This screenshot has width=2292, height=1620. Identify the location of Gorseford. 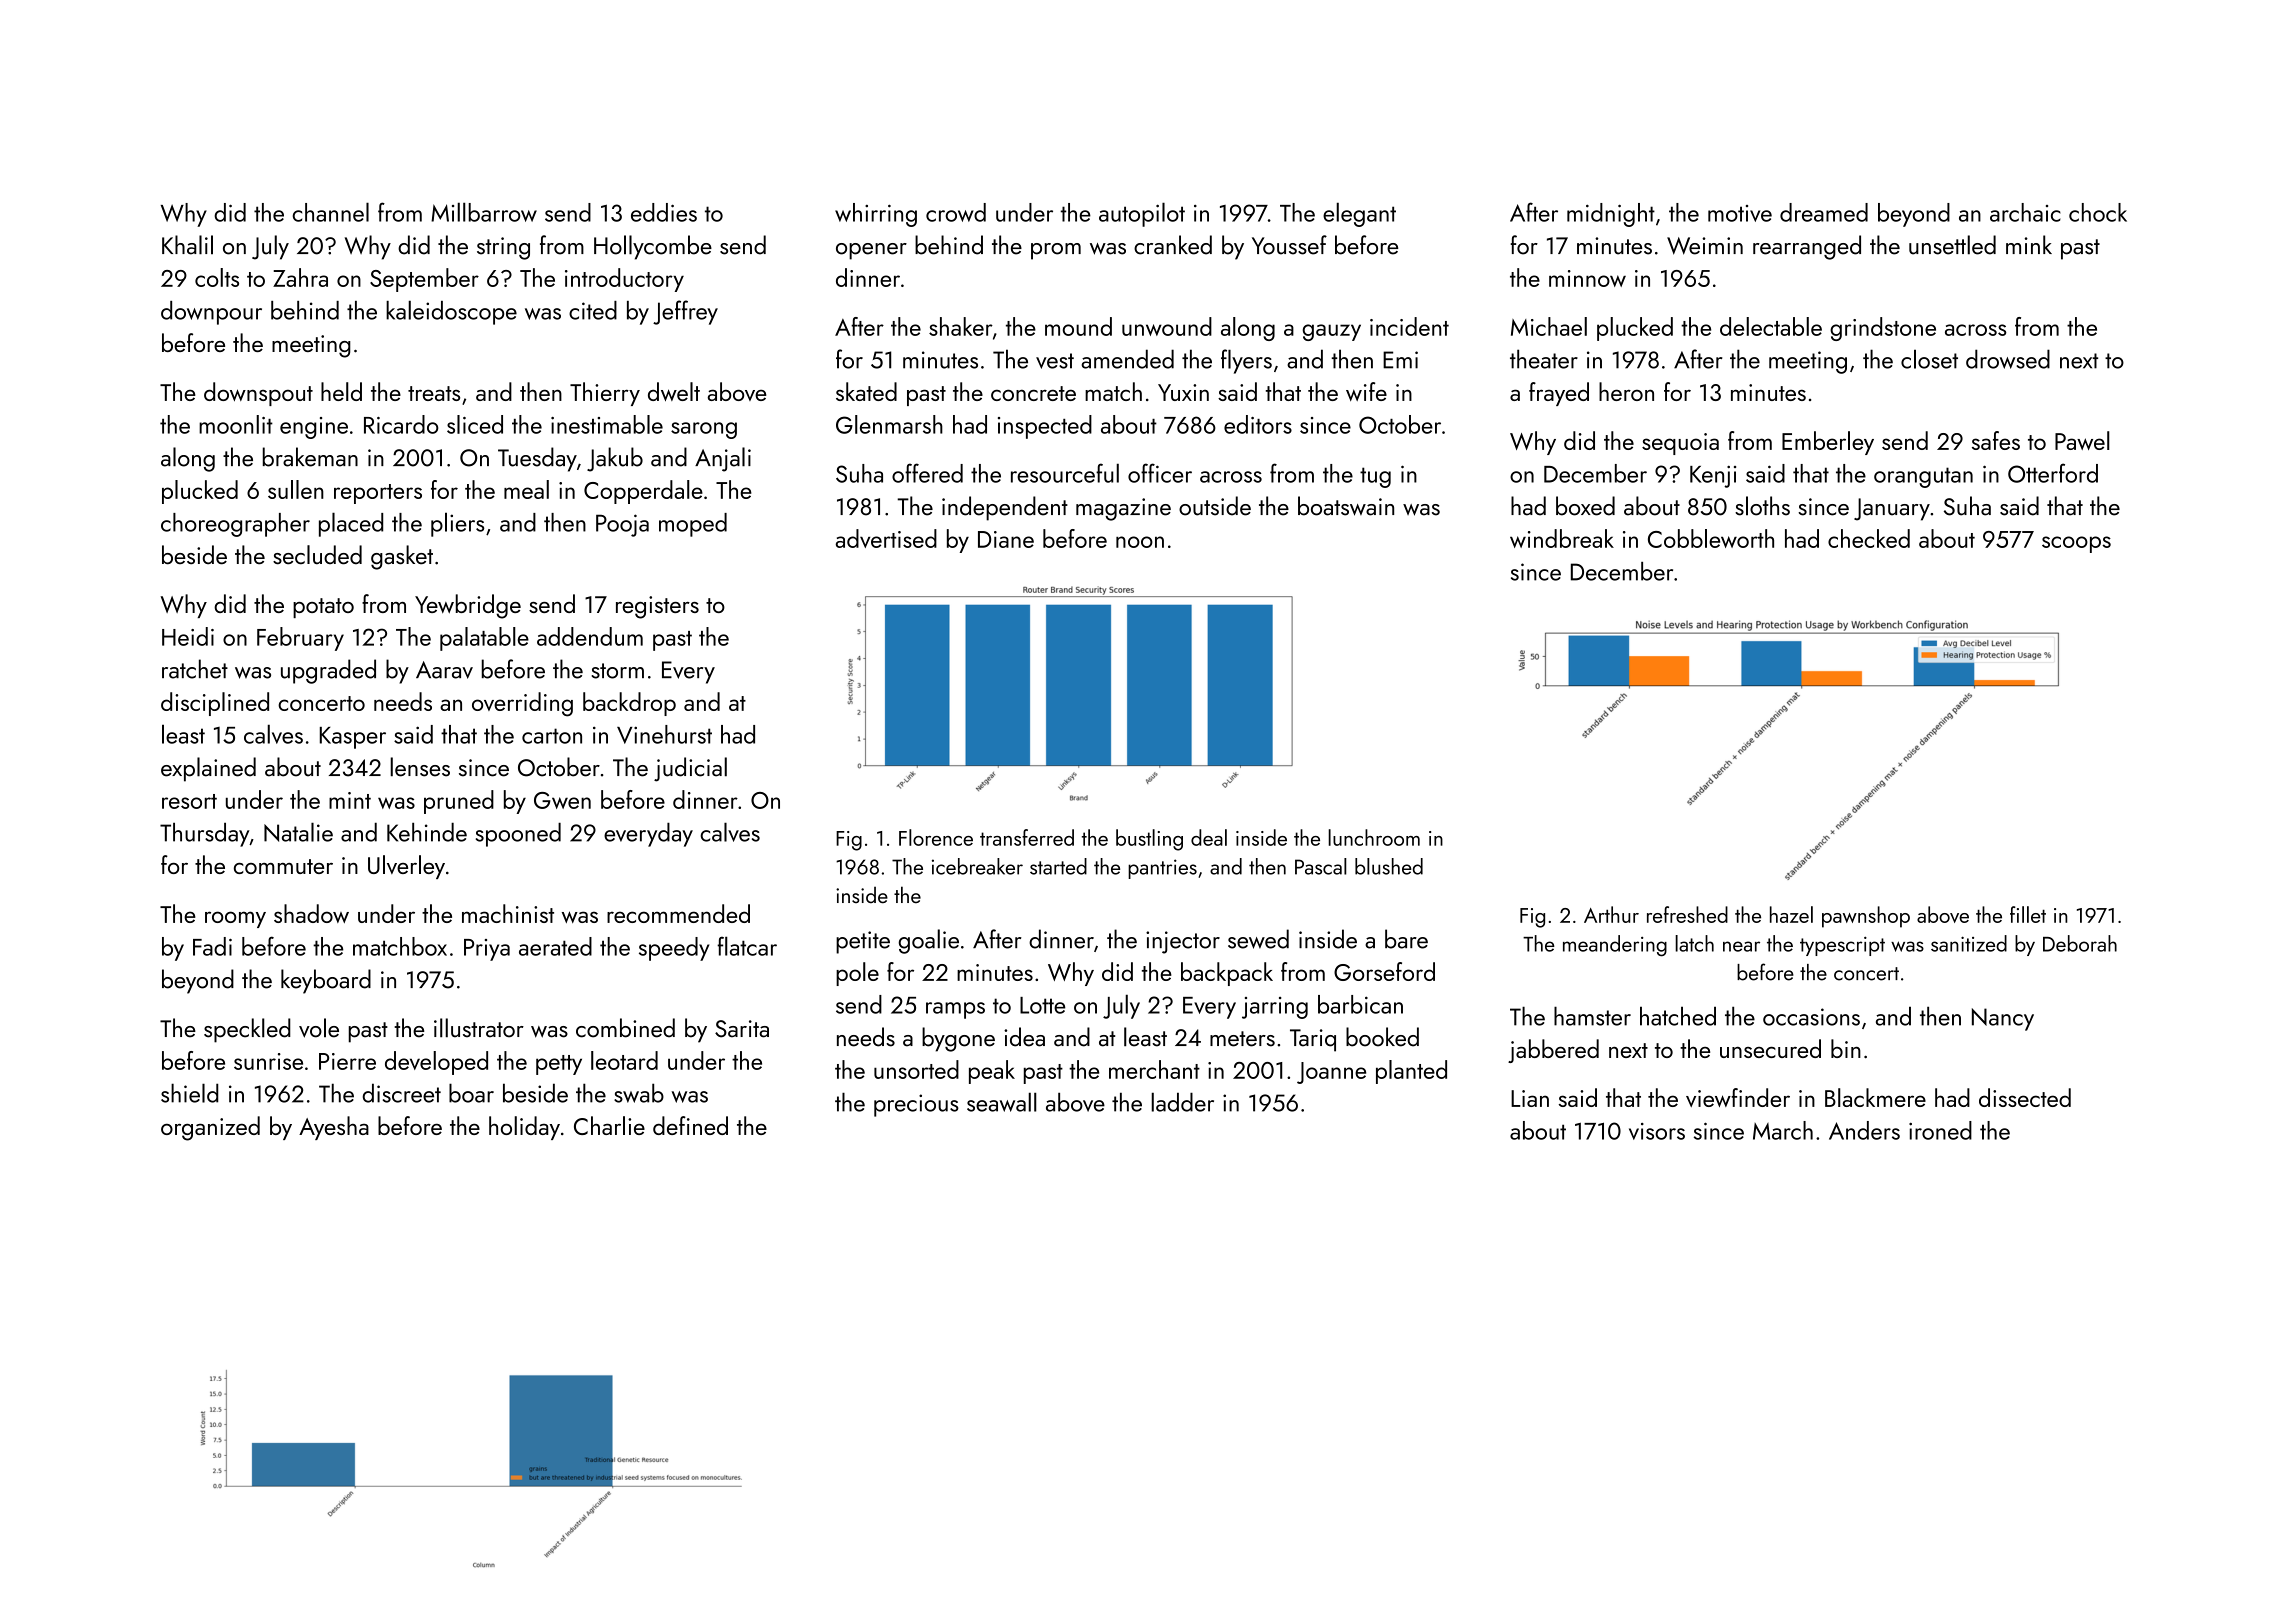
(1384, 971).
